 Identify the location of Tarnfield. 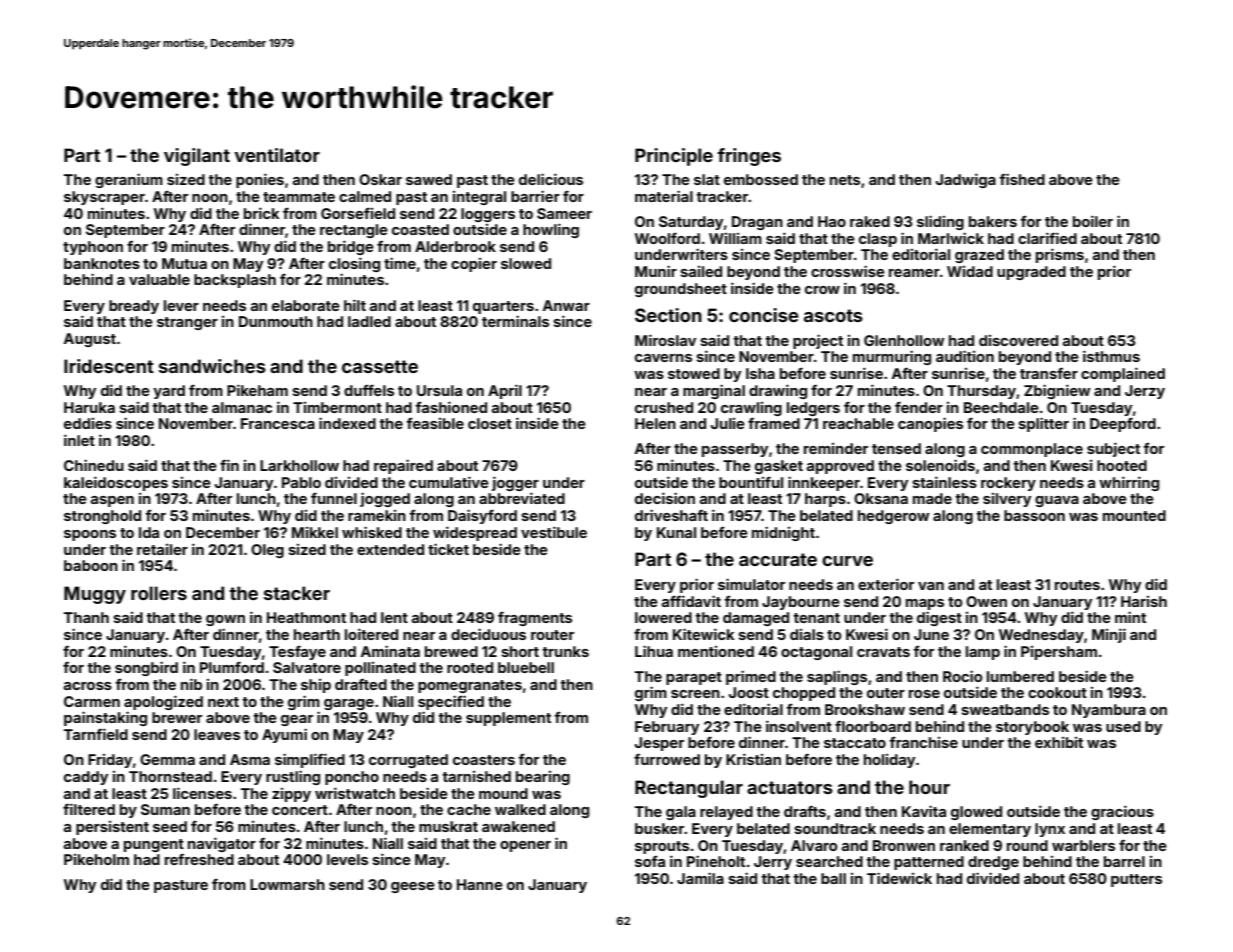
(96, 734).
